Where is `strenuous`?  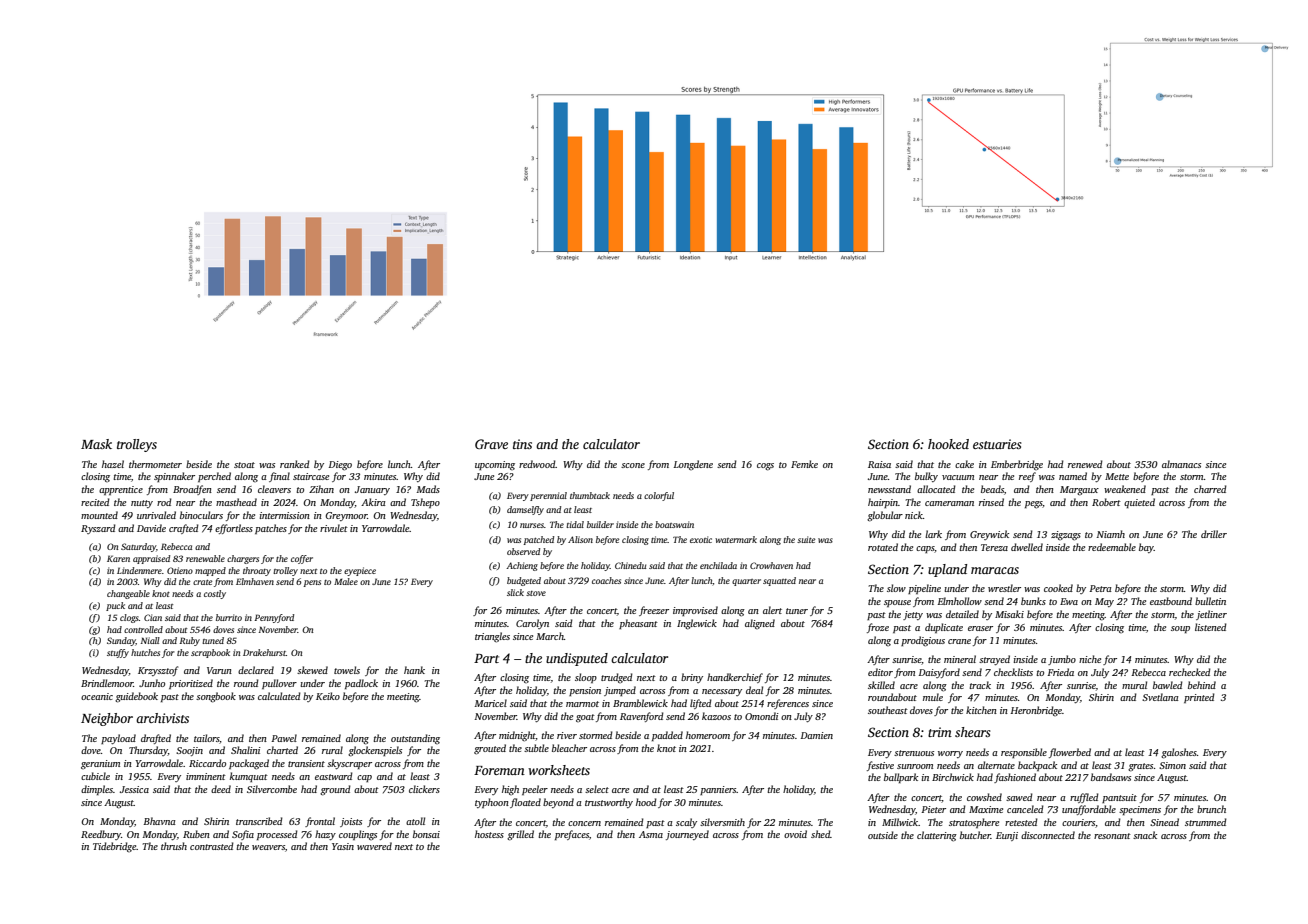
strenuous is located at coordinates (914, 753).
